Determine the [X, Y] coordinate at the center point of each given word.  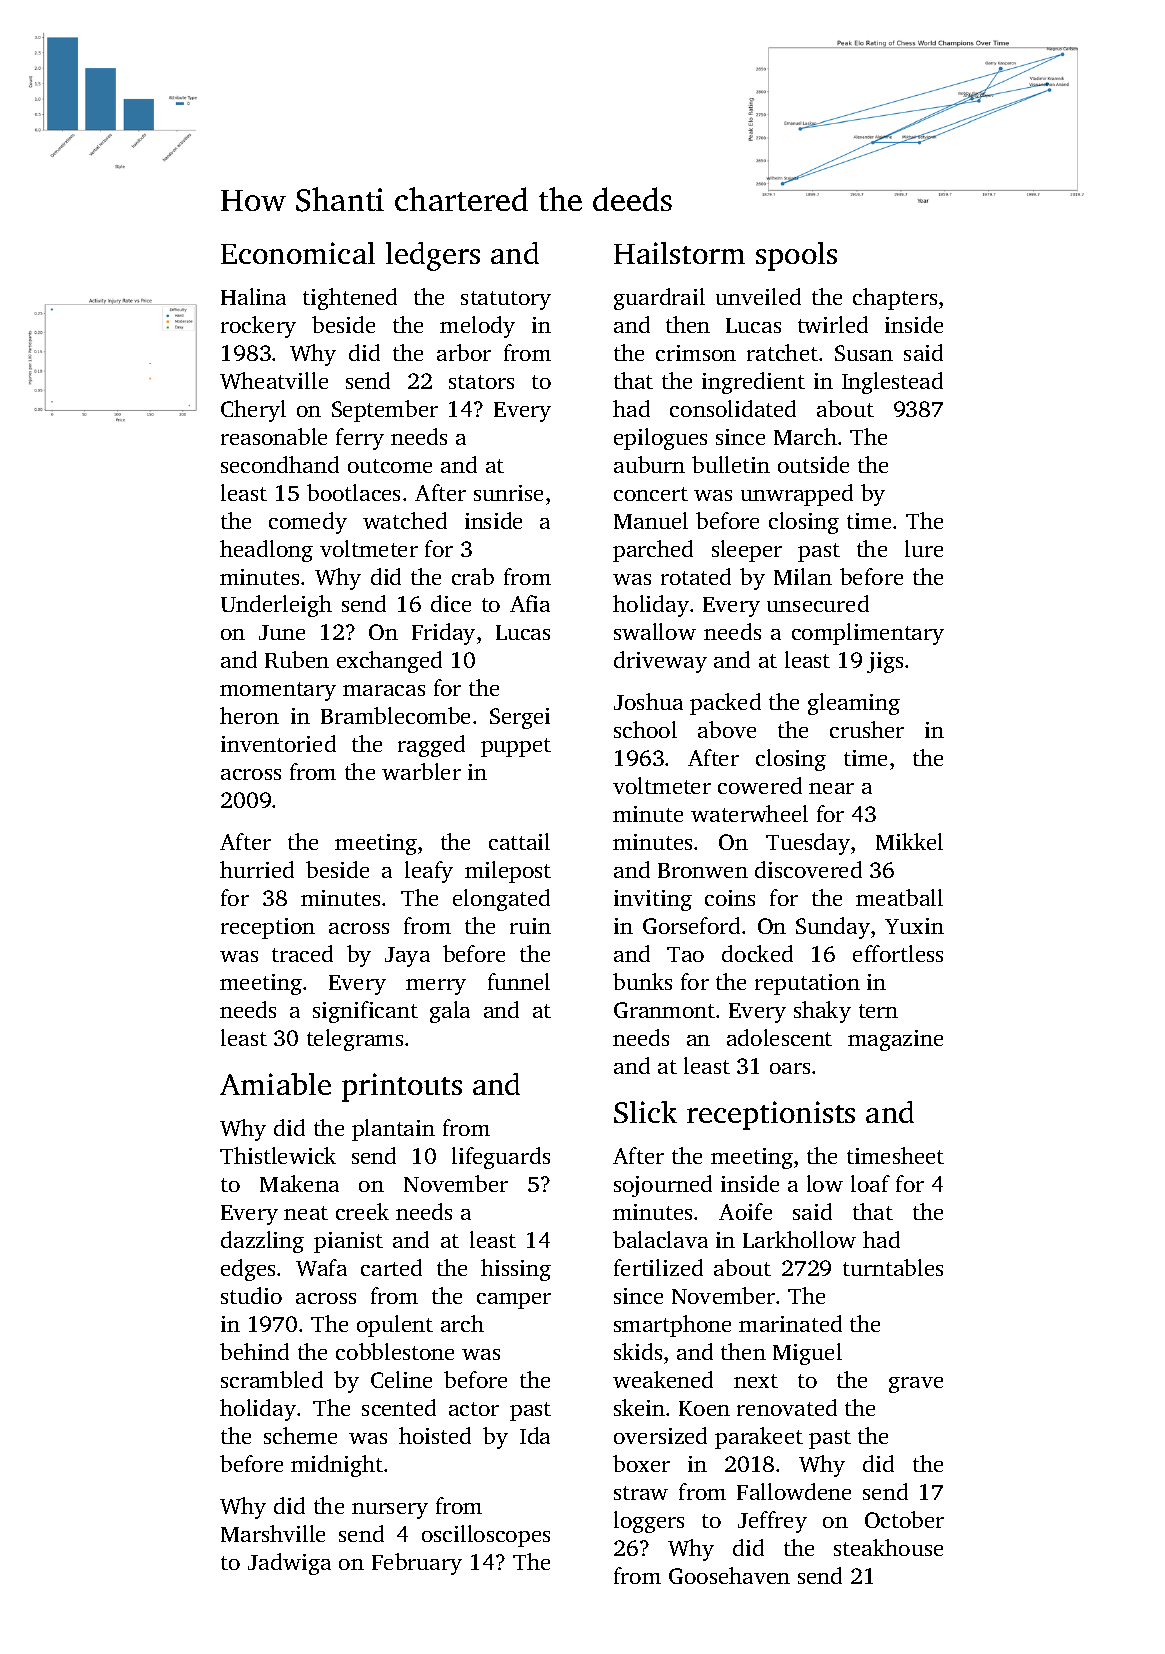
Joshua [648, 701]
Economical [298, 253]
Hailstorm [679, 253]
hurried [257, 869]
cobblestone [395, 1351]
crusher [867, 729]
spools [796, 256]
